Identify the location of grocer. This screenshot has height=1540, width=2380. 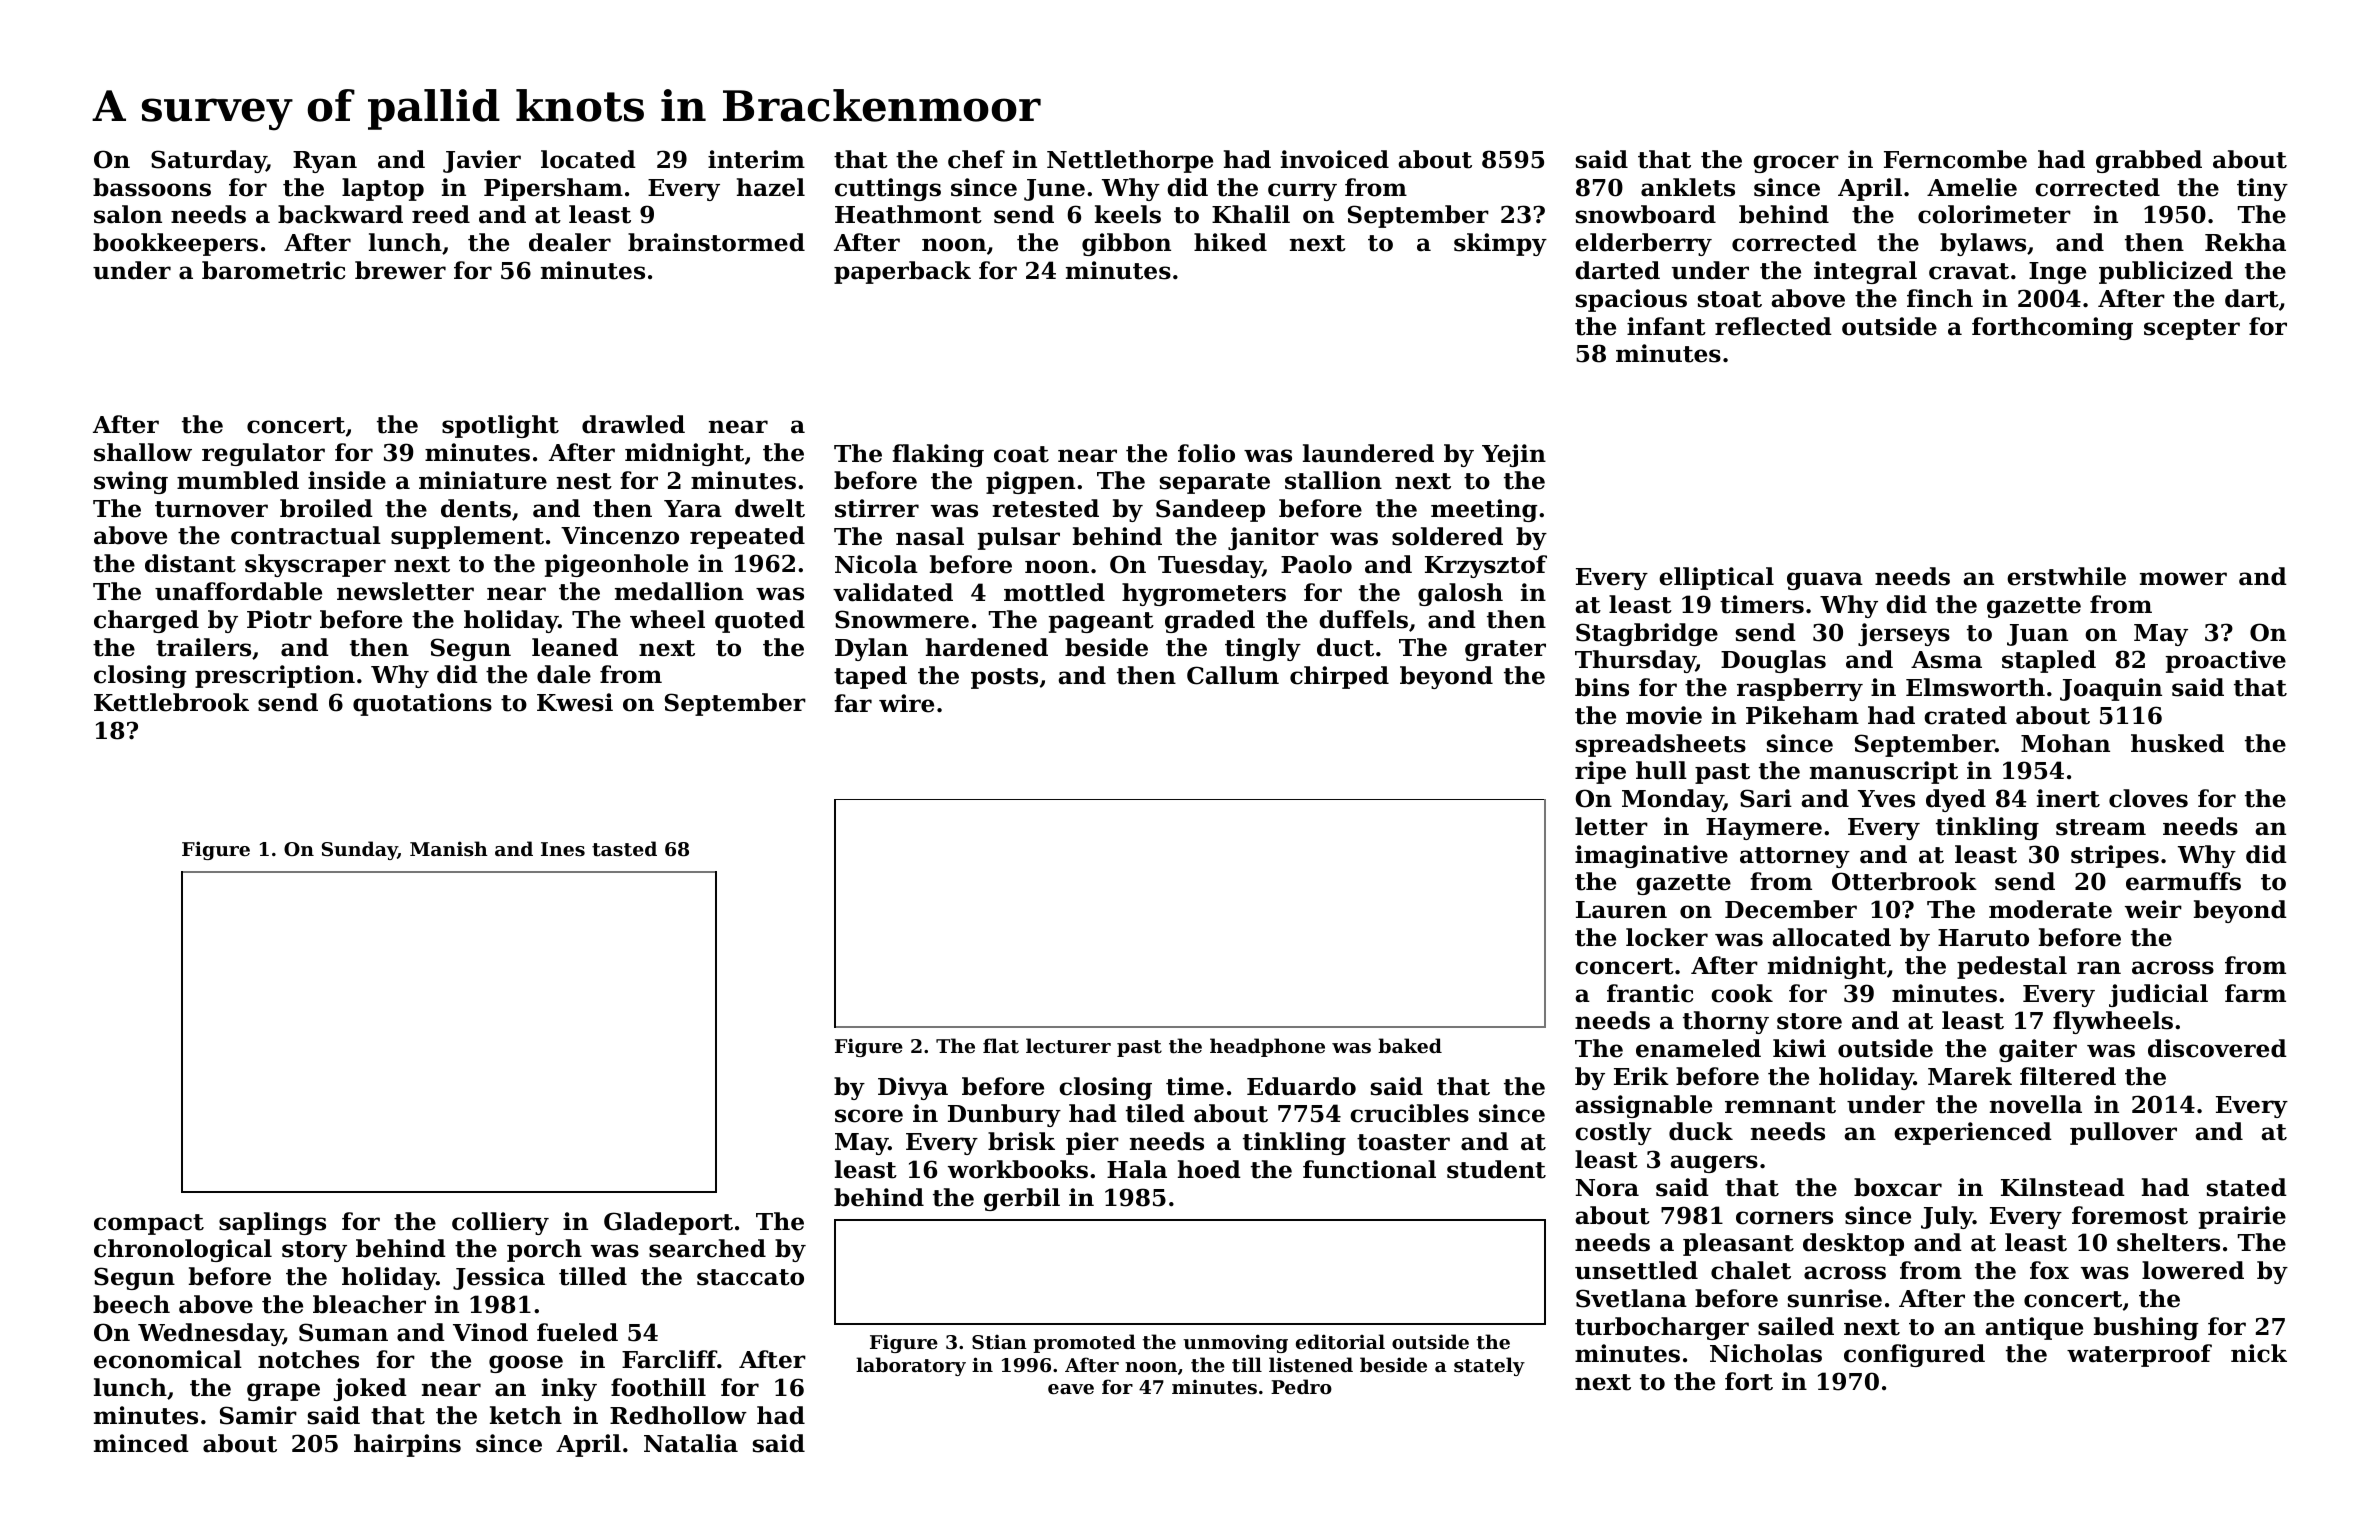
(1796, 164).
